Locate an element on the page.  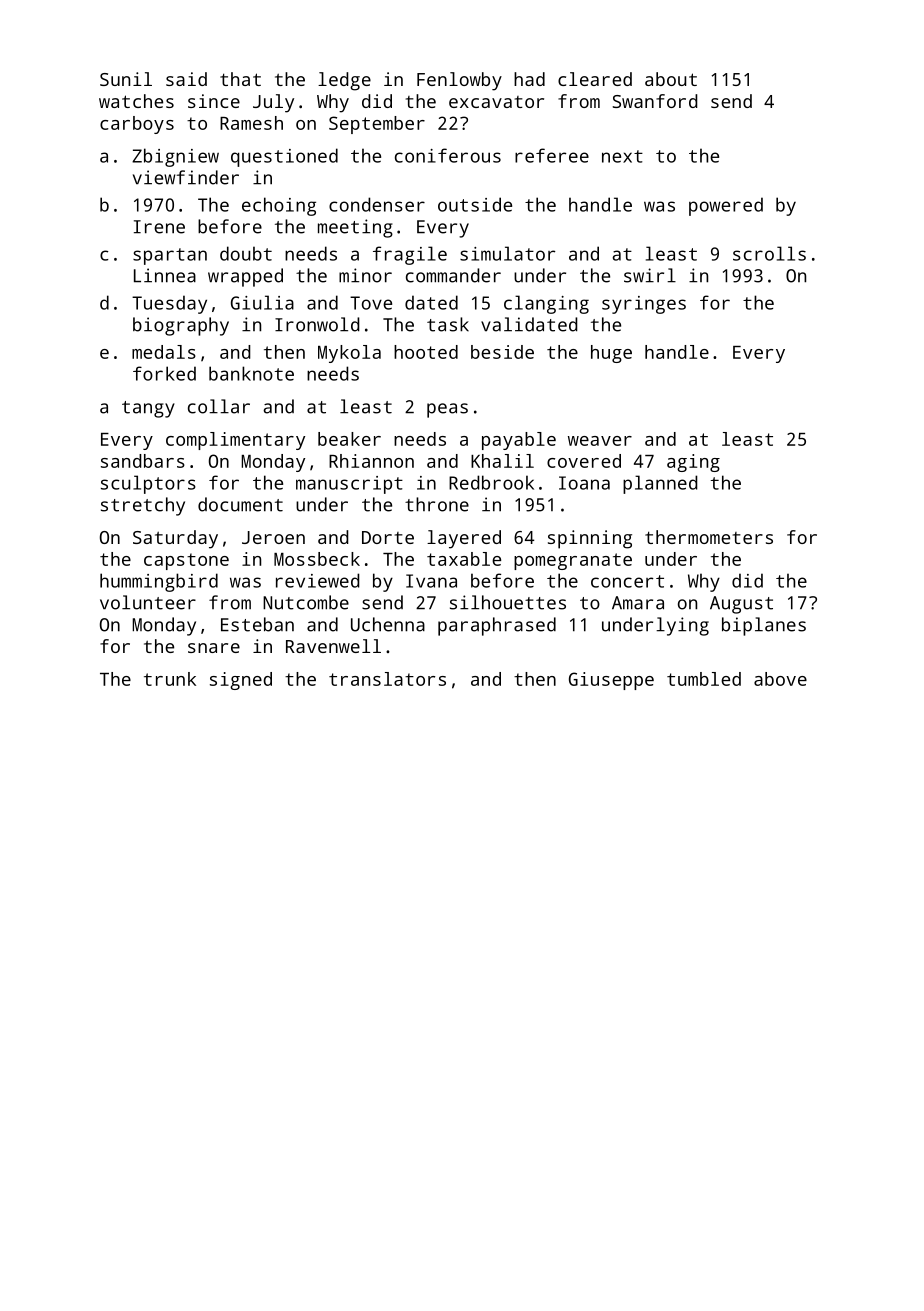
about is located at coordinates (671, 79).
